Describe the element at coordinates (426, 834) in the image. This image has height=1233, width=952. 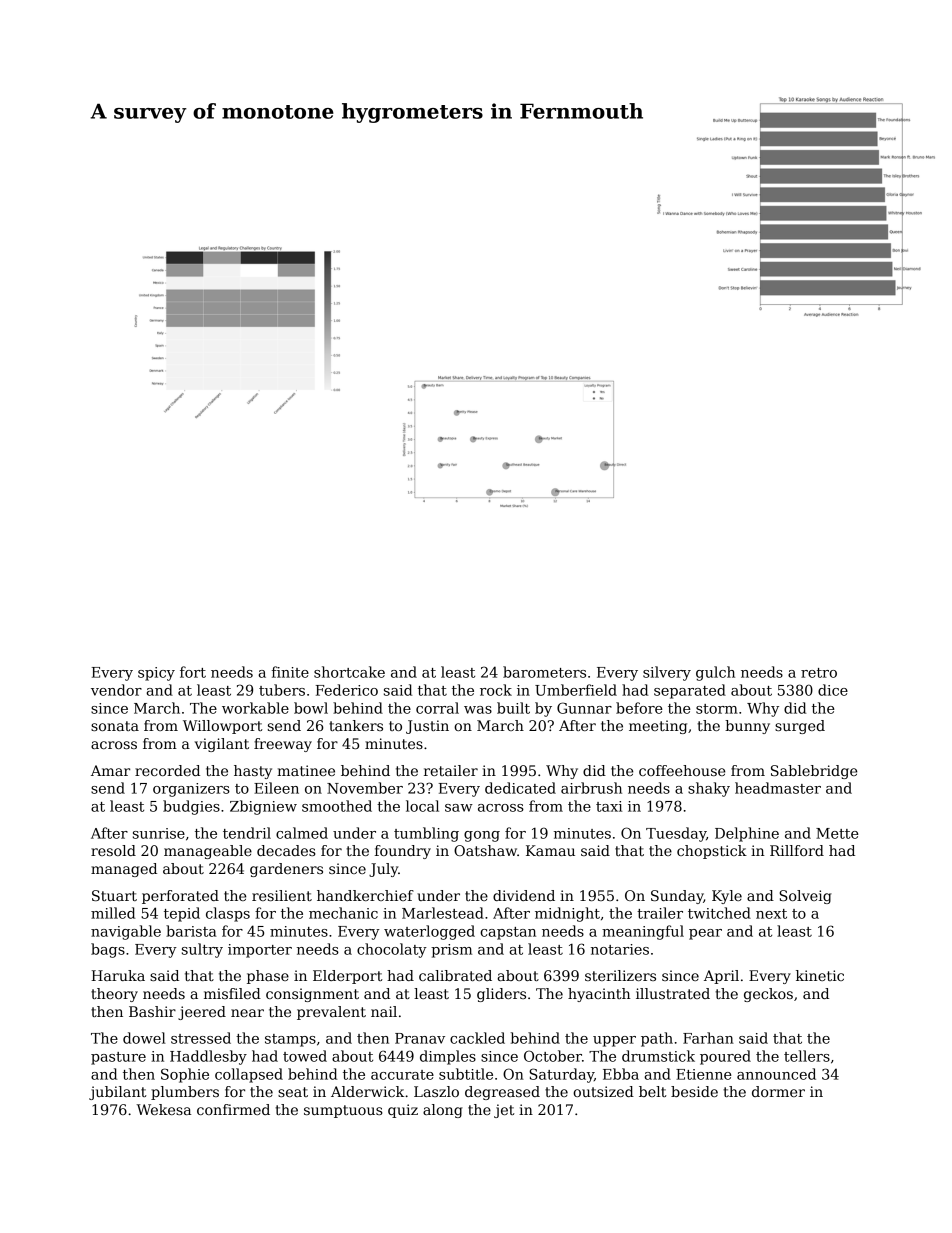
I see `tumbling` at that location.
